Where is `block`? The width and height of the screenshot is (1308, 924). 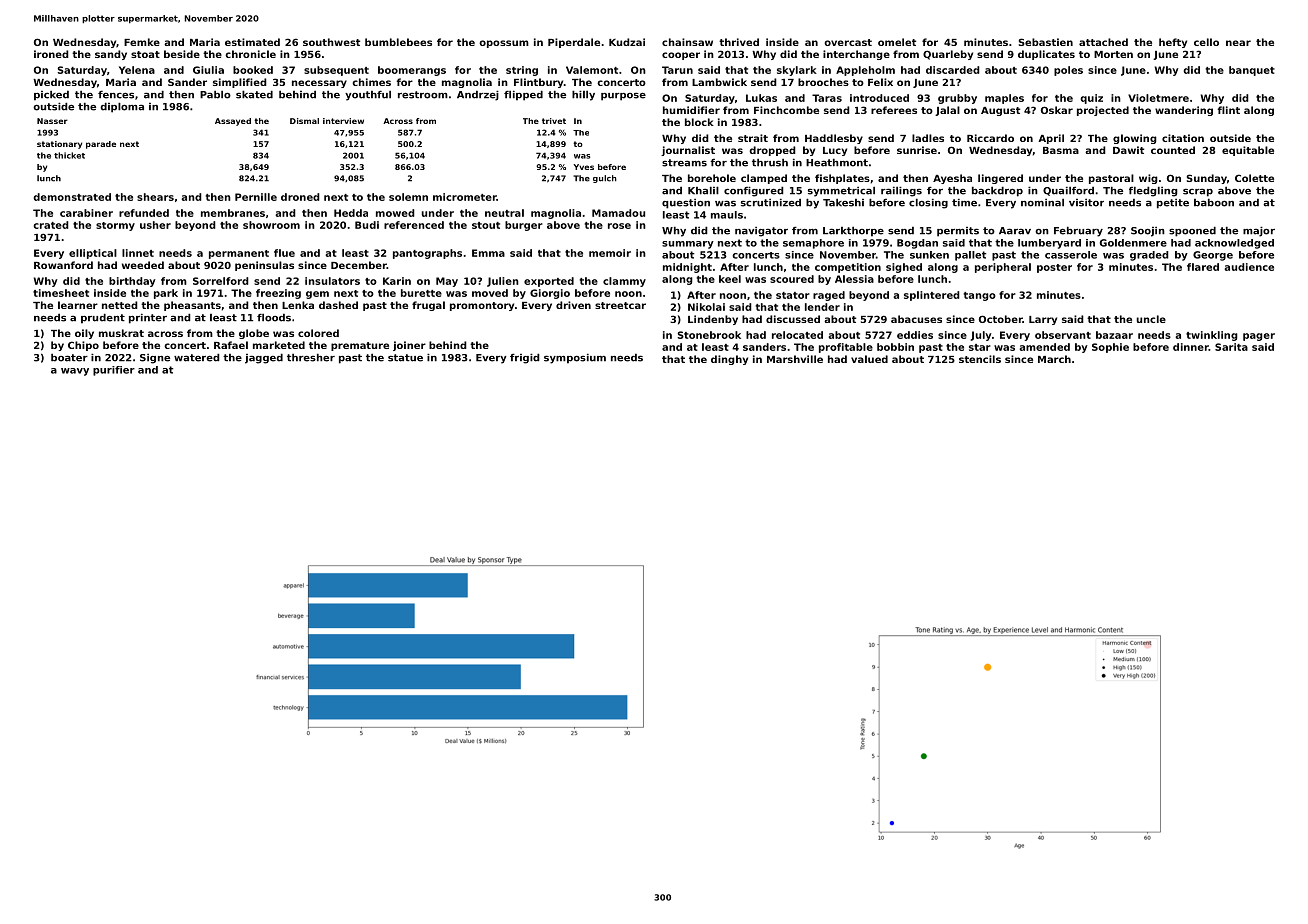 block is located at coordinates (699, 122).
